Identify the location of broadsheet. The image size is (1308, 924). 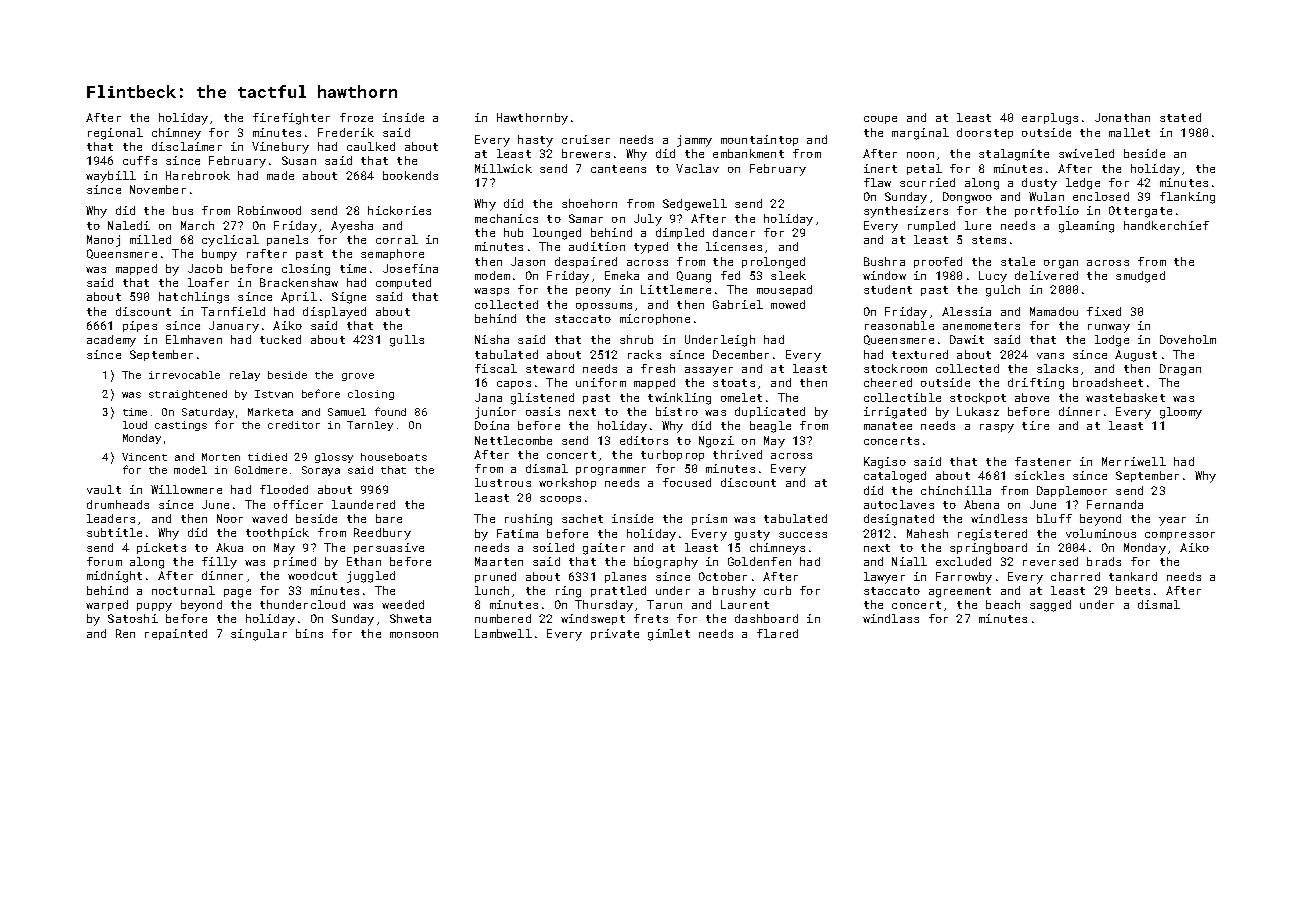
(1108, 382).
